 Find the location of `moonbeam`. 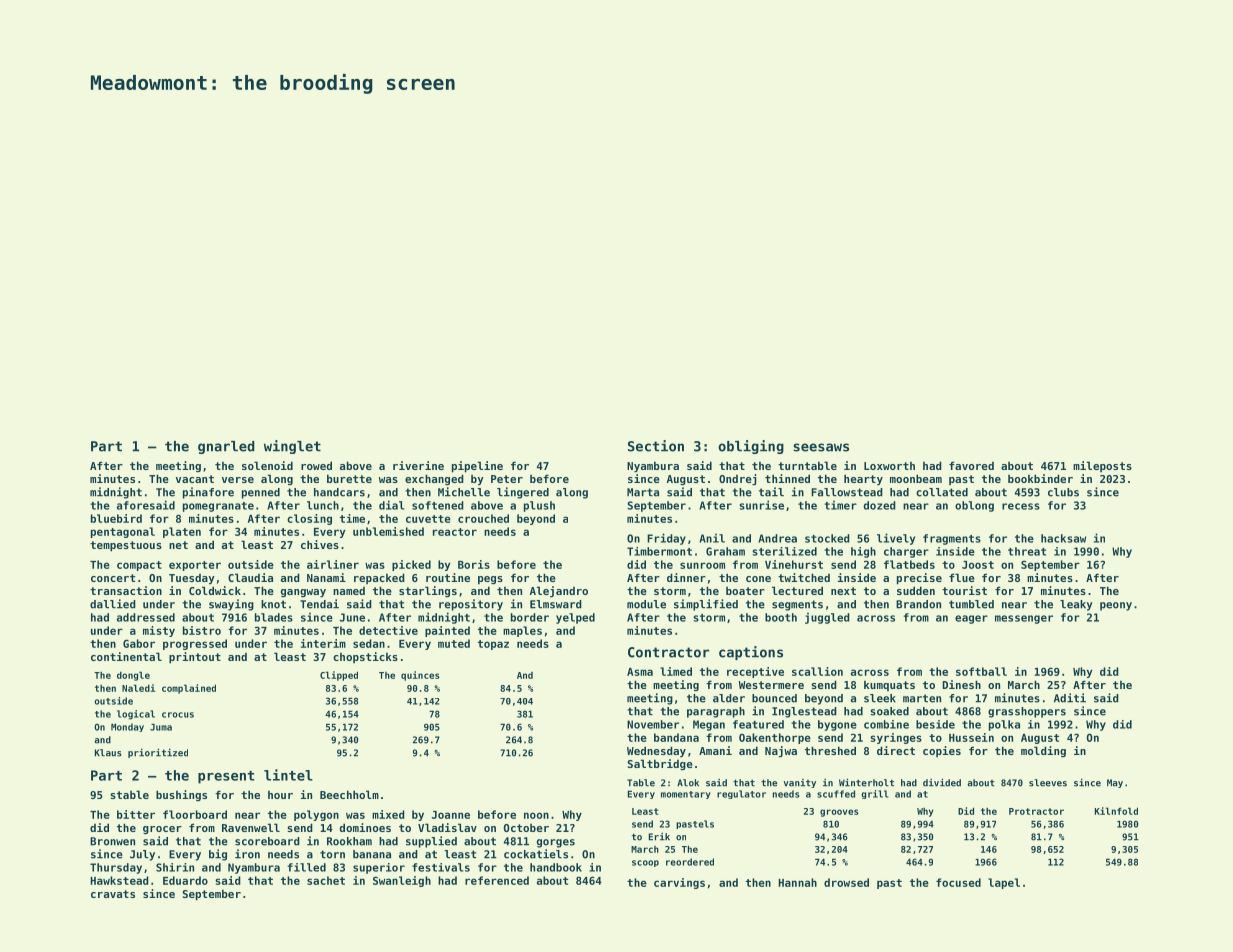

moonbeam is located at coordinates (916, 478).
